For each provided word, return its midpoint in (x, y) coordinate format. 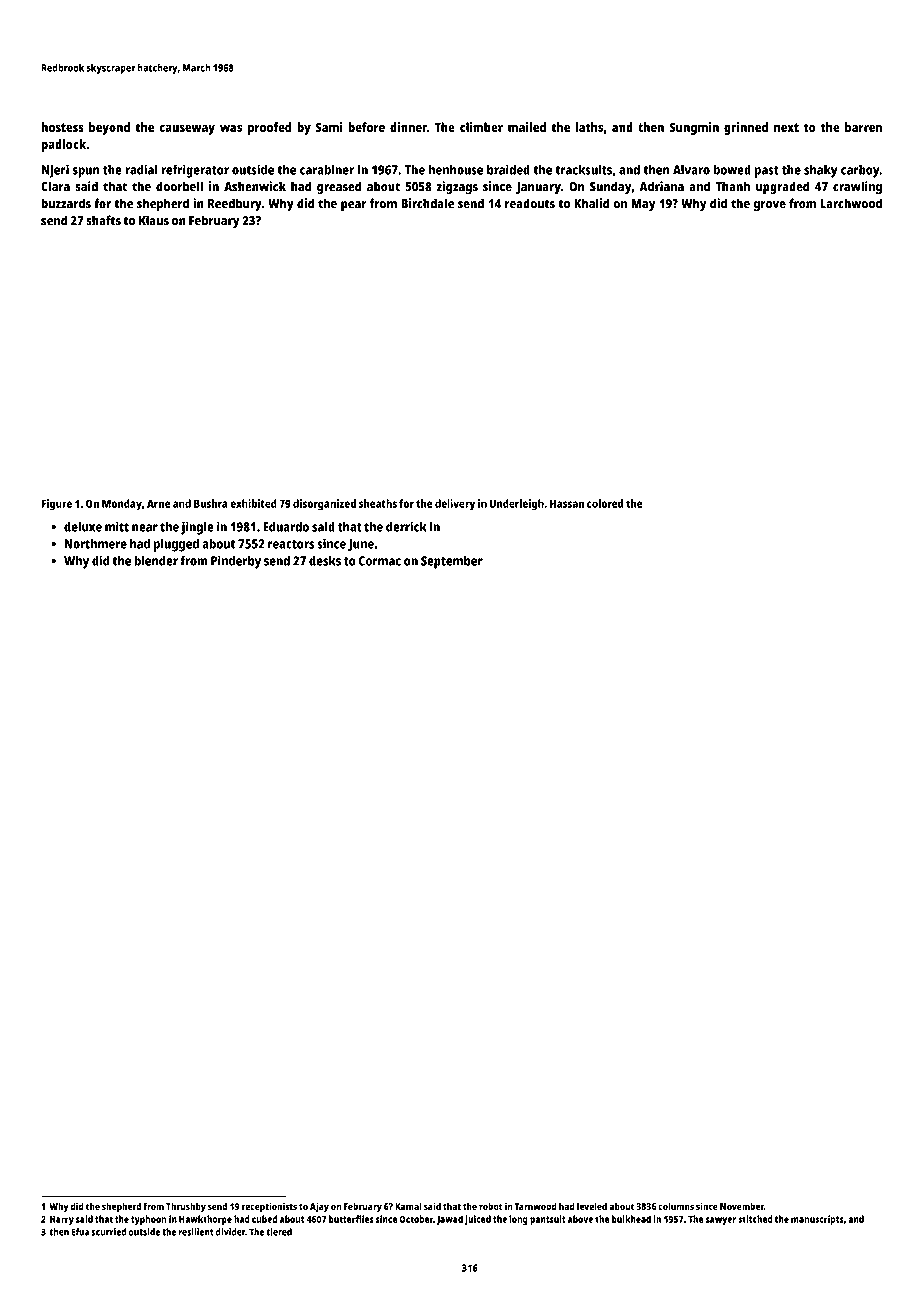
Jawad (449, 1220)
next (786, 127)
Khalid (591, 203)
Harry (62, 1220)
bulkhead (631, 1219)
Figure (56, 505)
